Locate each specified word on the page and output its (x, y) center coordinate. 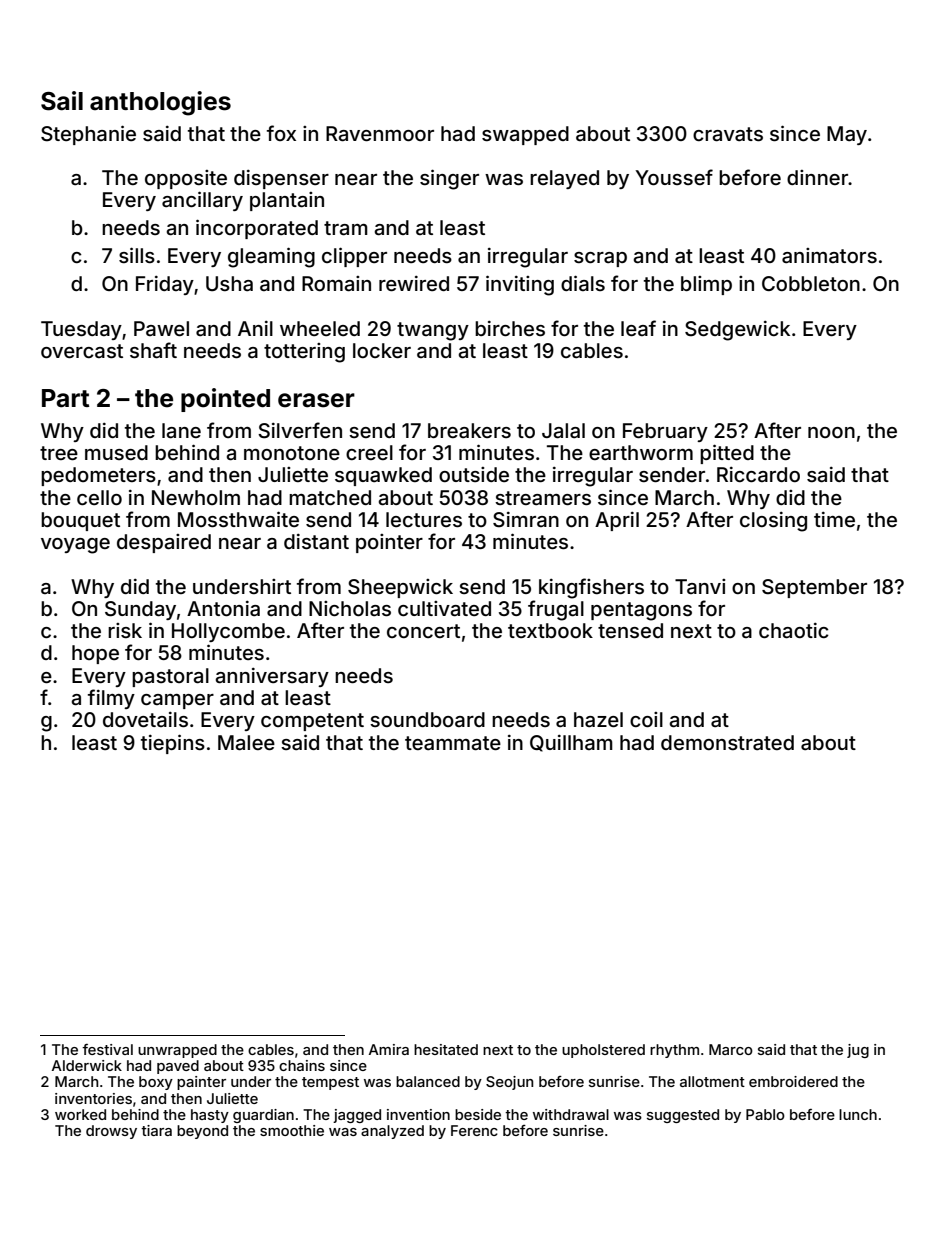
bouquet (80, 521)
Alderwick (87, 1065)
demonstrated (727, 742)
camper (177, 701)
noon (831, 432)
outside (474, 474)
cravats (728, 134)
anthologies (160, 103)
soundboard (427, 719)
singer (449, 179)
